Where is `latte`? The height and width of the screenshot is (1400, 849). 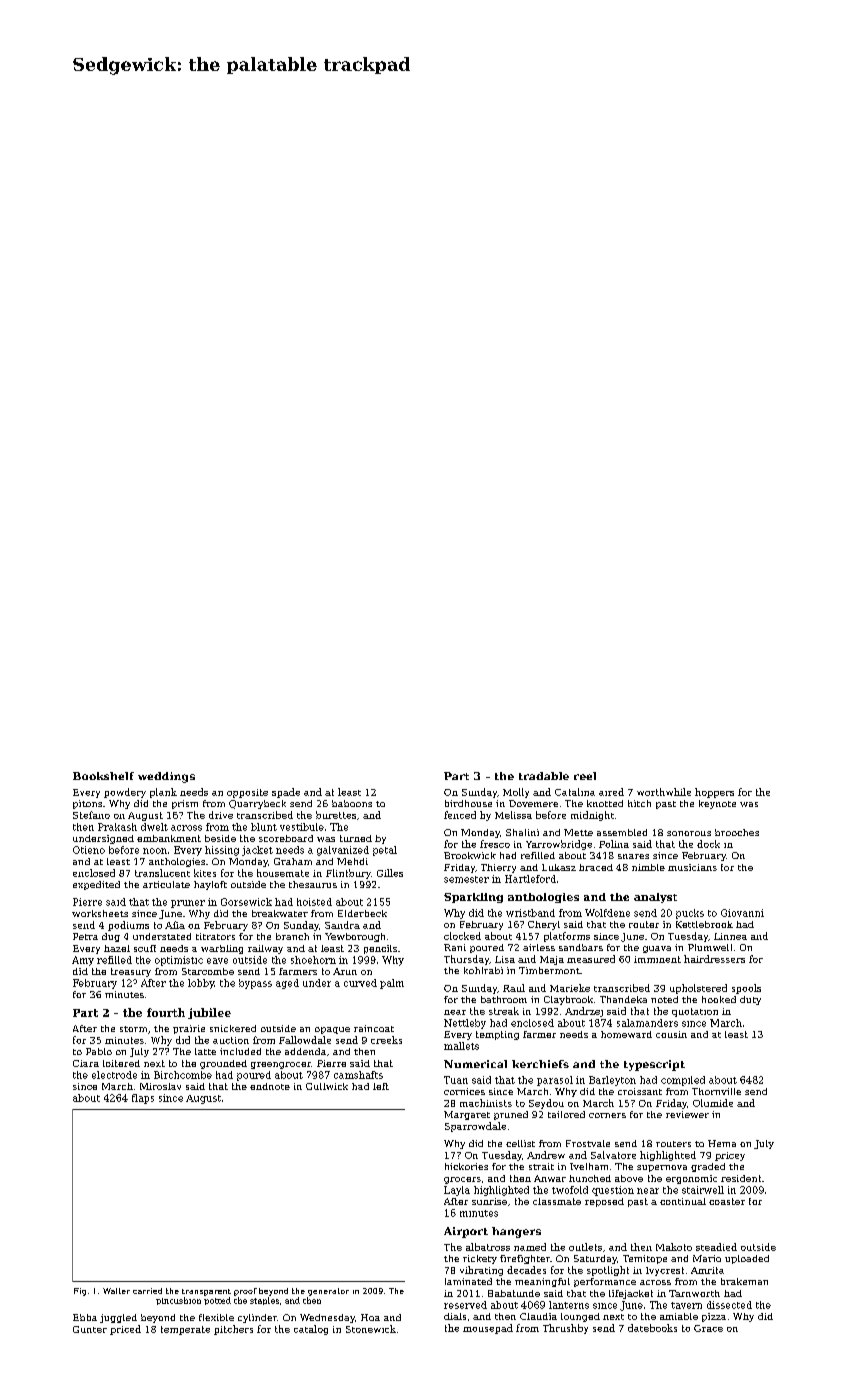
latte is located at coordinates (205, 1051).
